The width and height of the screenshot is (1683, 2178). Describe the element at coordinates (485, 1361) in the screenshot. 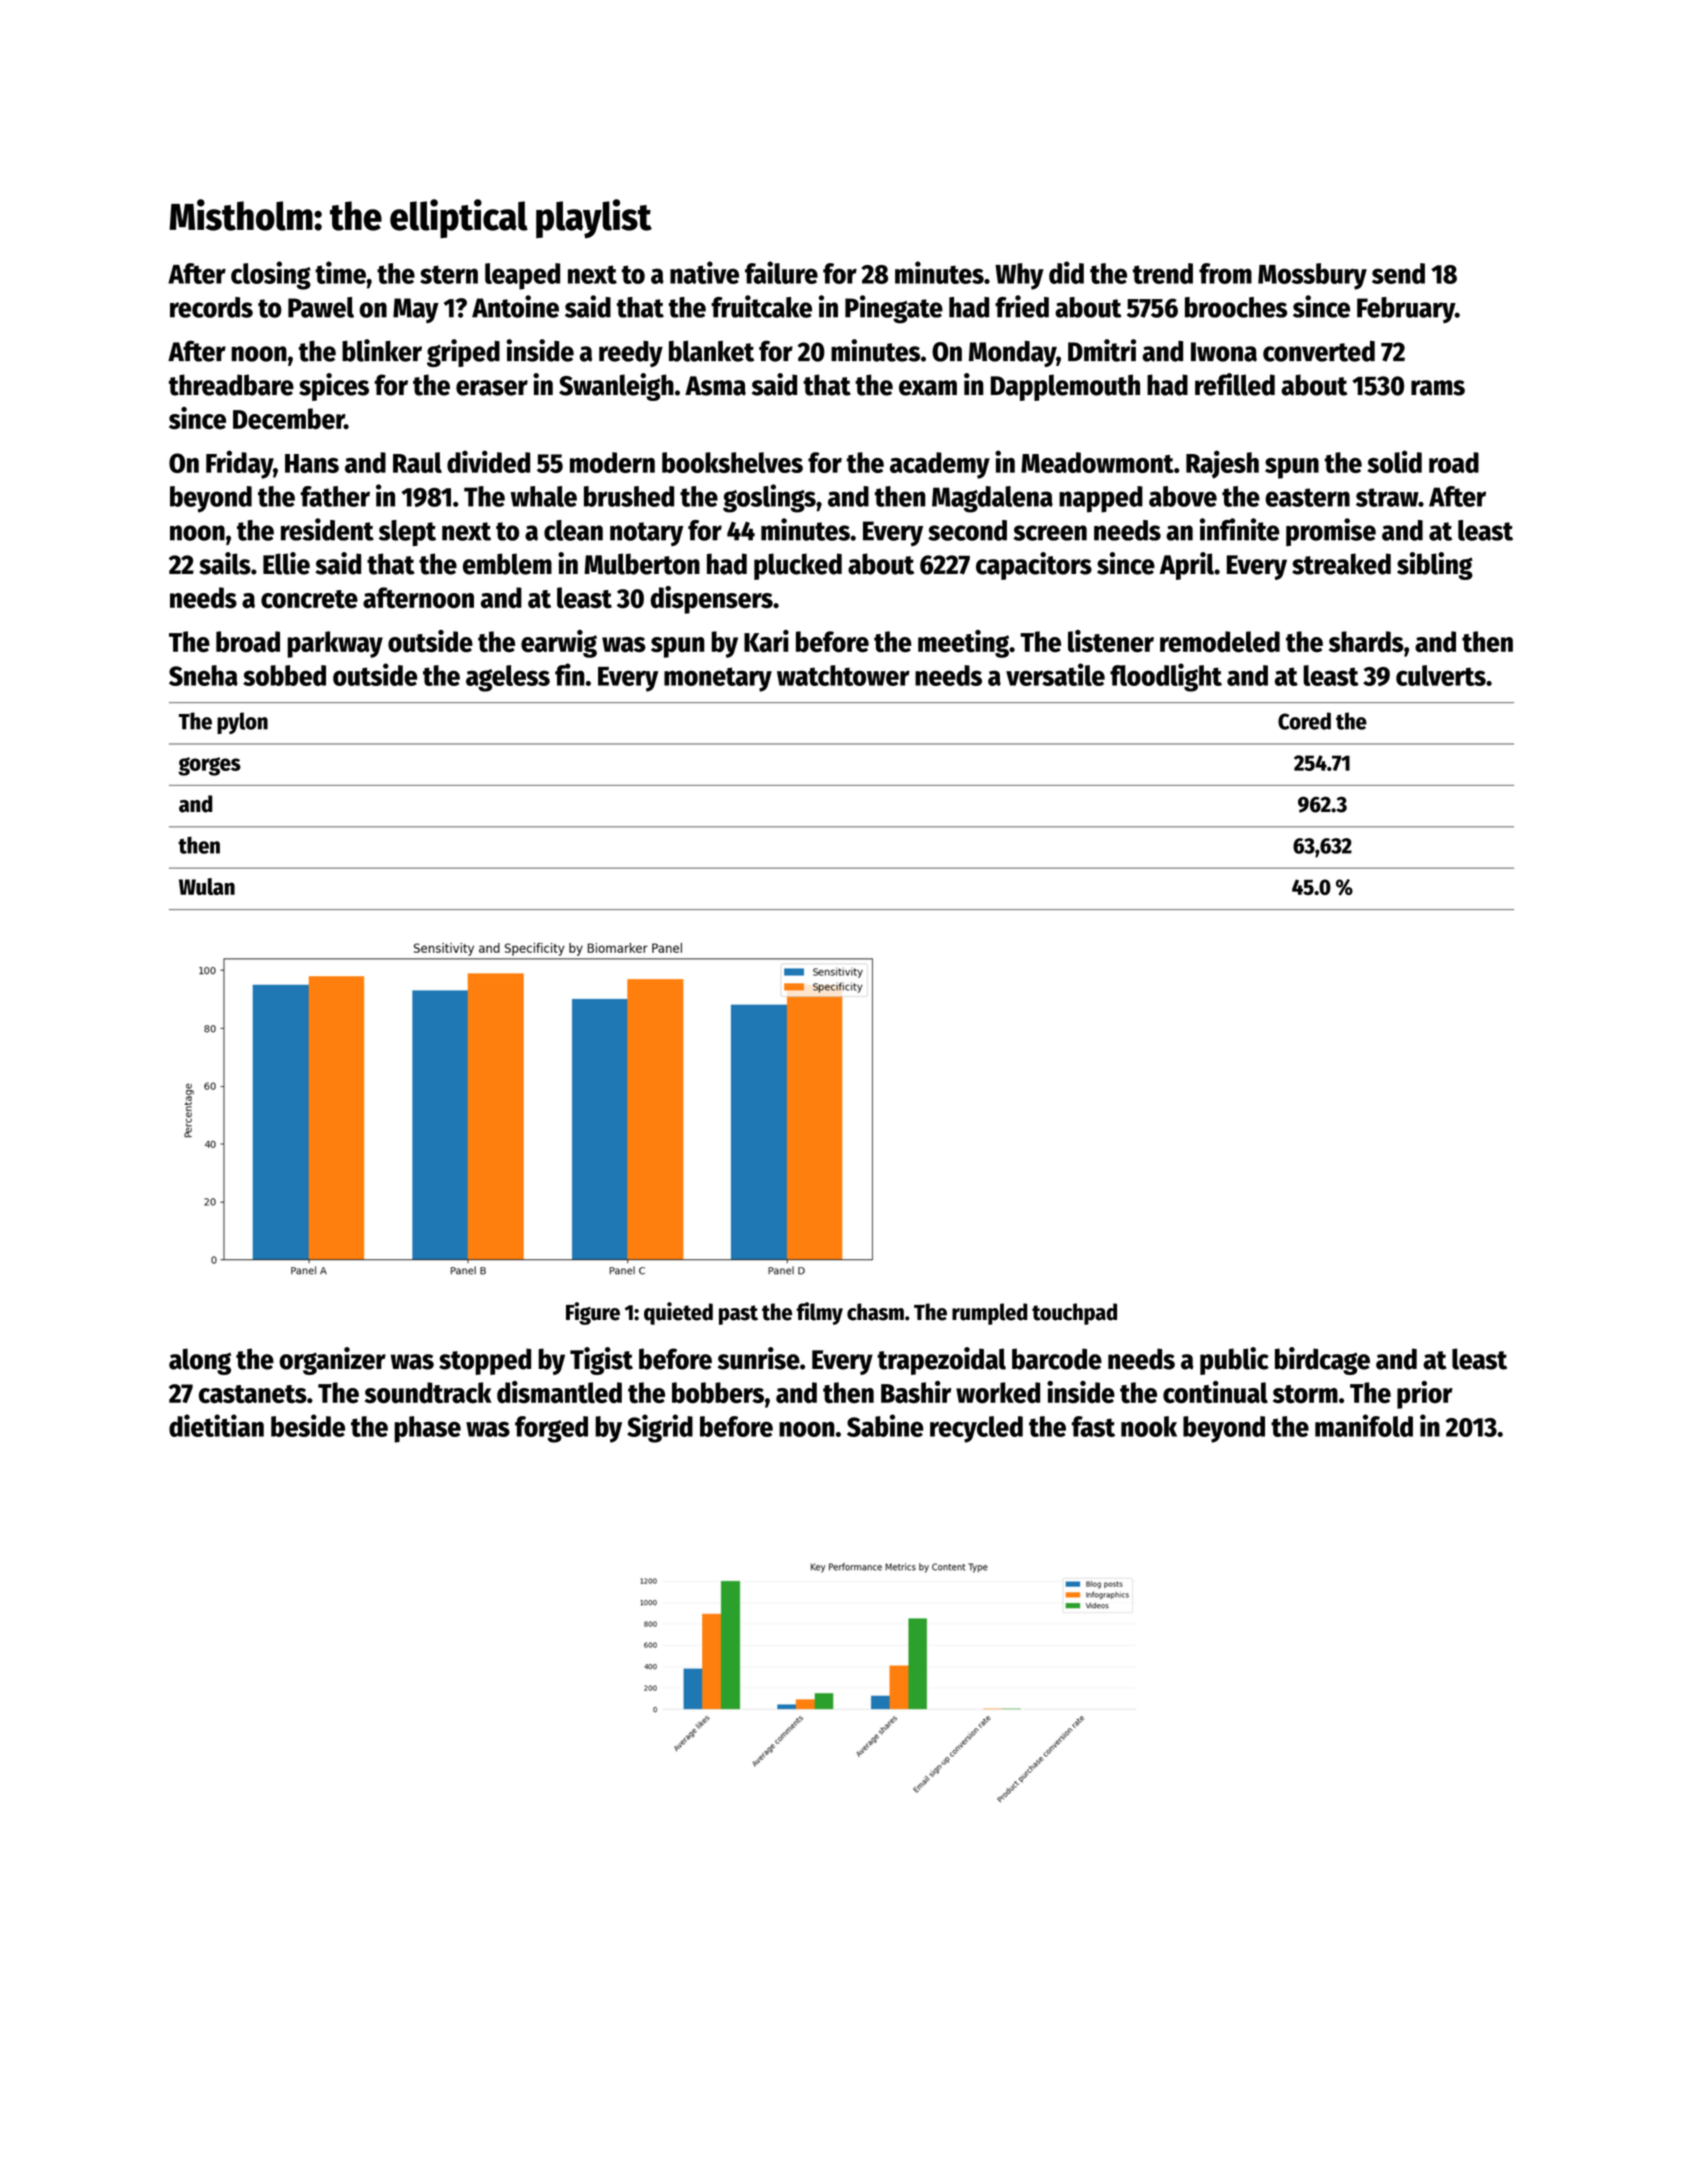

I see `stopped` at that location.
